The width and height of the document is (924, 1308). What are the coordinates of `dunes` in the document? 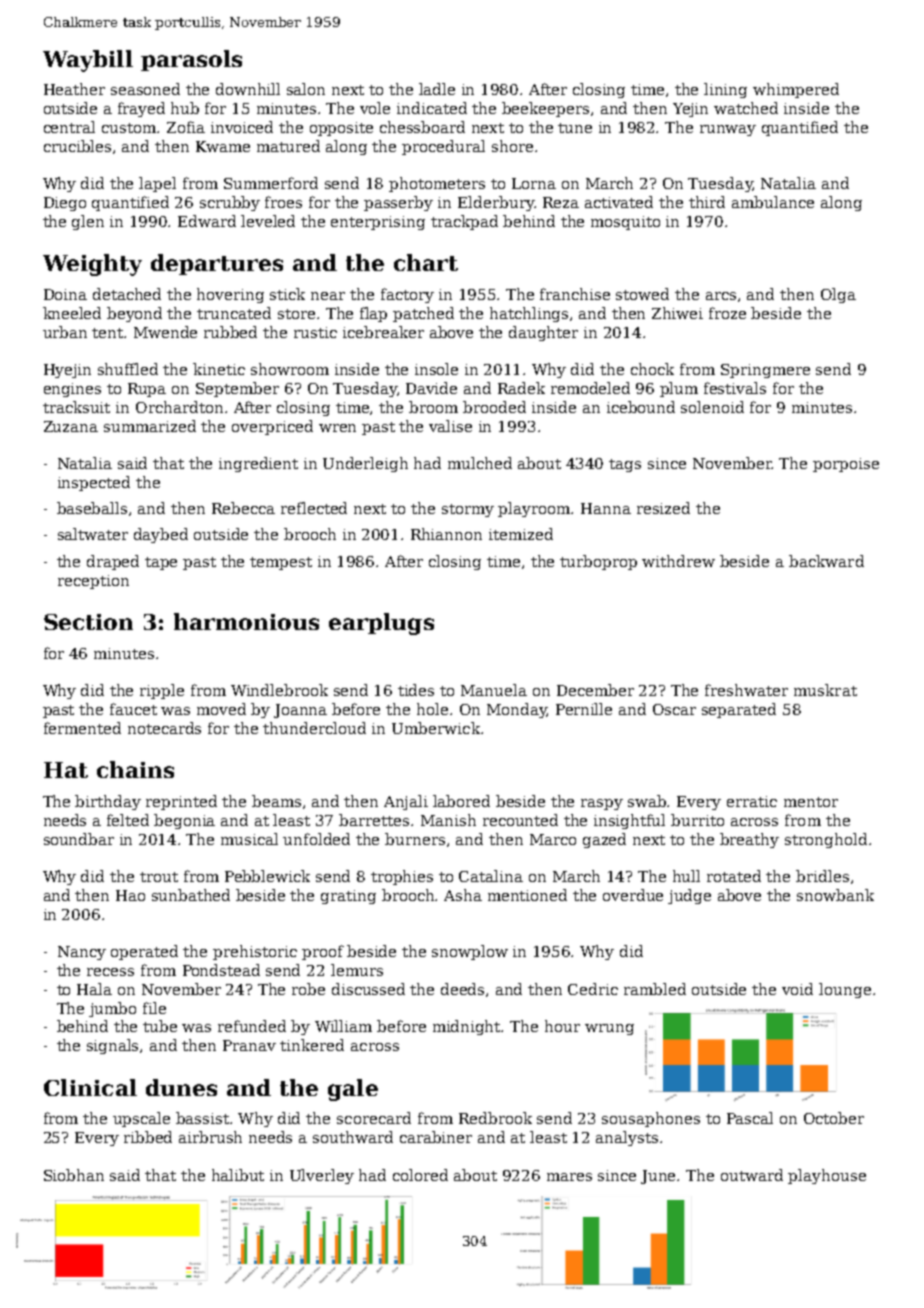 It's located at (181, 1087).
